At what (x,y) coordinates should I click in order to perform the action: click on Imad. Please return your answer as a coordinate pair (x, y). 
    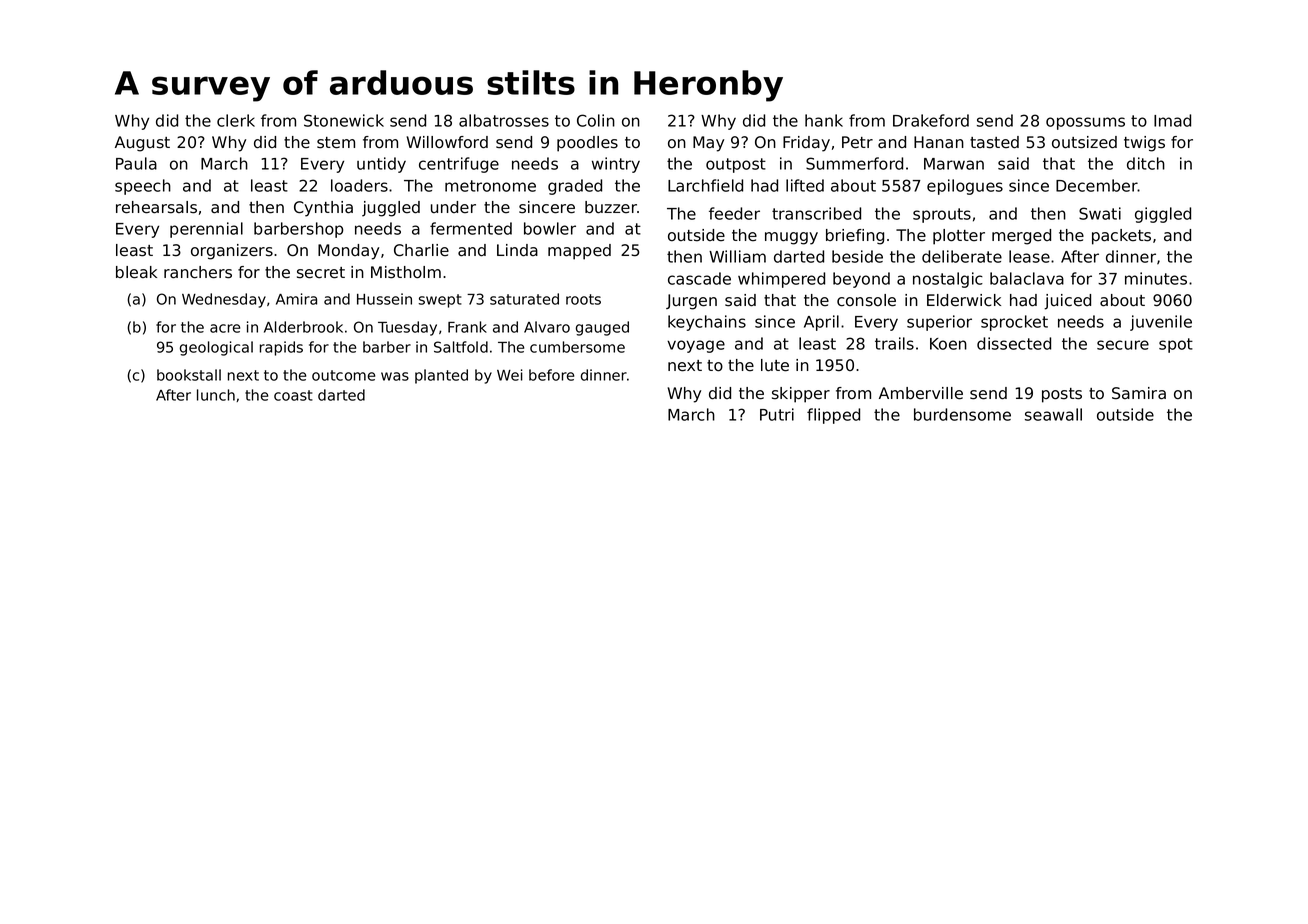
    Looking at the image, I should click on (1172, 120).
